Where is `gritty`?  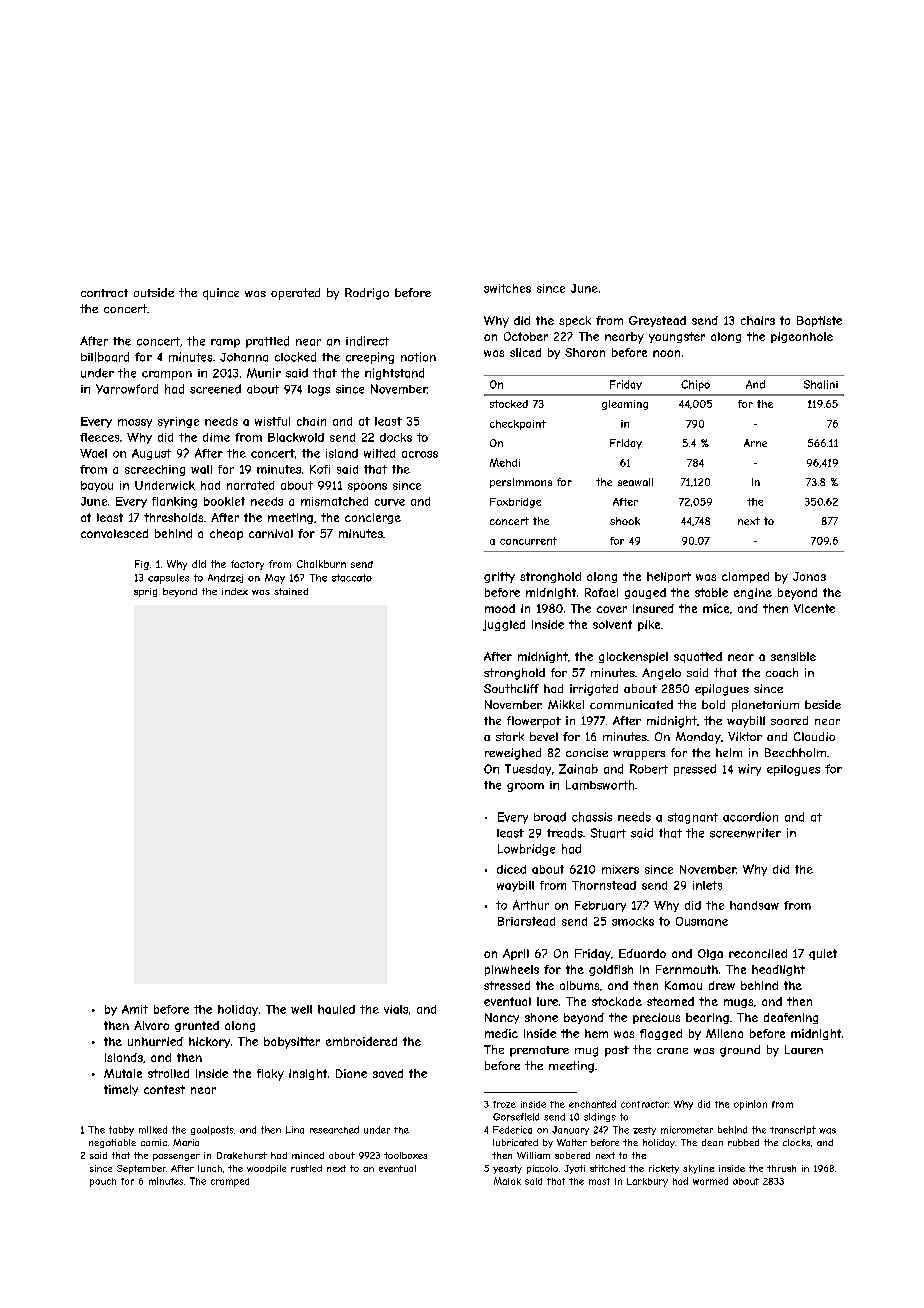 gritty is located at coordinates (499, 577).
